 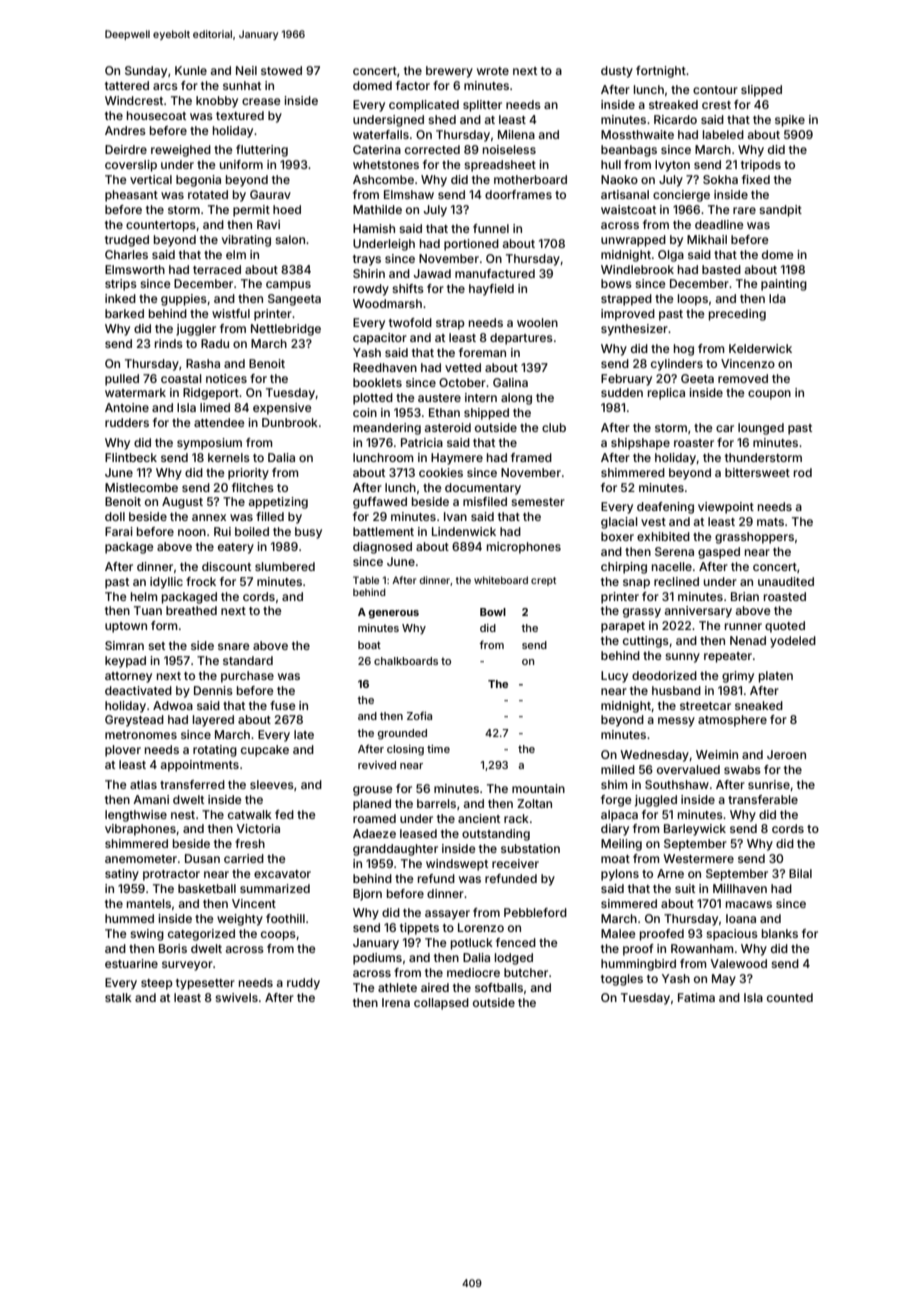 I want to click on shipshape, so click(x=640, y=444).
